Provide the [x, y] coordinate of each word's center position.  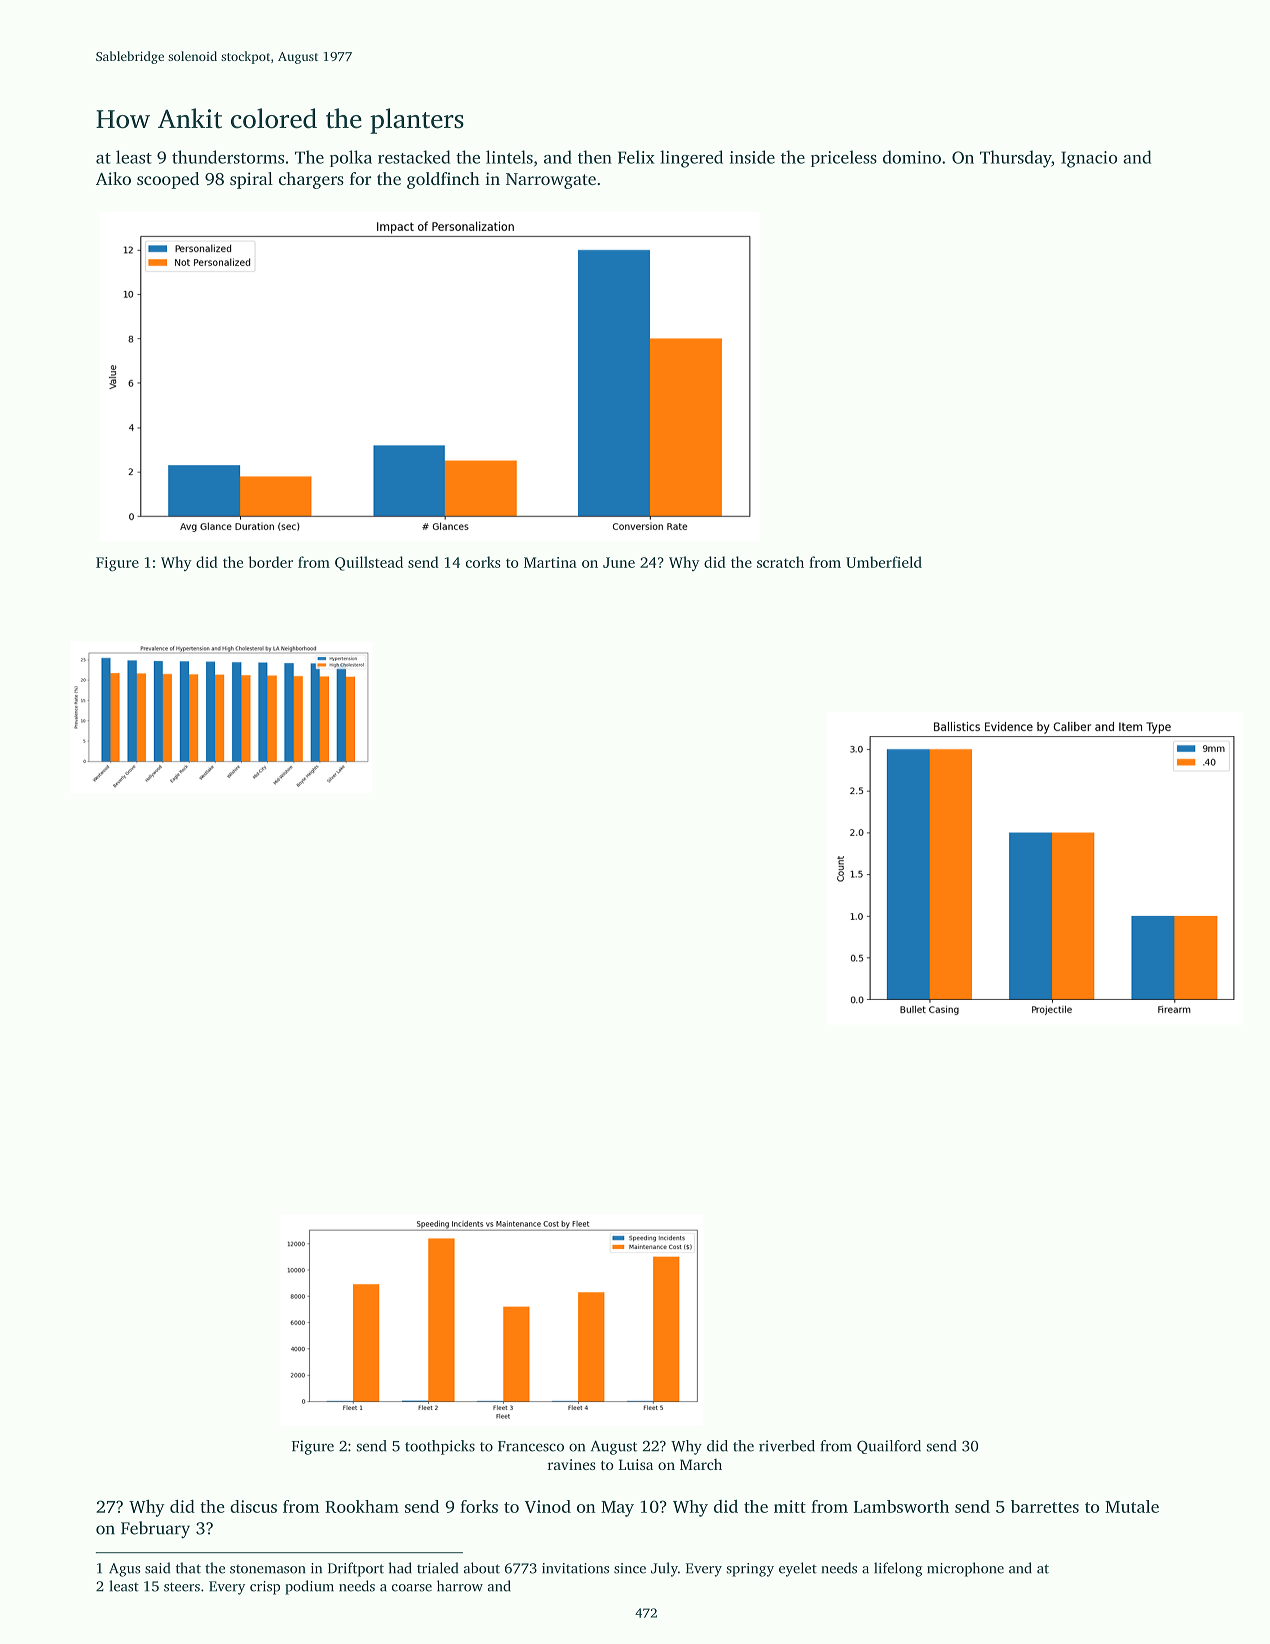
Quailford [889, 1447]
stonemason [268, 1569]
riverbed [787, 1446]
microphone [965, 1569]
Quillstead [369, 563]
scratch [780, 562]
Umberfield [884, 562]
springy [750, 1570]
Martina [550, 562]
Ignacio [1089, 159]
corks [483, 562]
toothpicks [440, 1447]
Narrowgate [551, 181]
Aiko [113, 178]
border [270, 562]
